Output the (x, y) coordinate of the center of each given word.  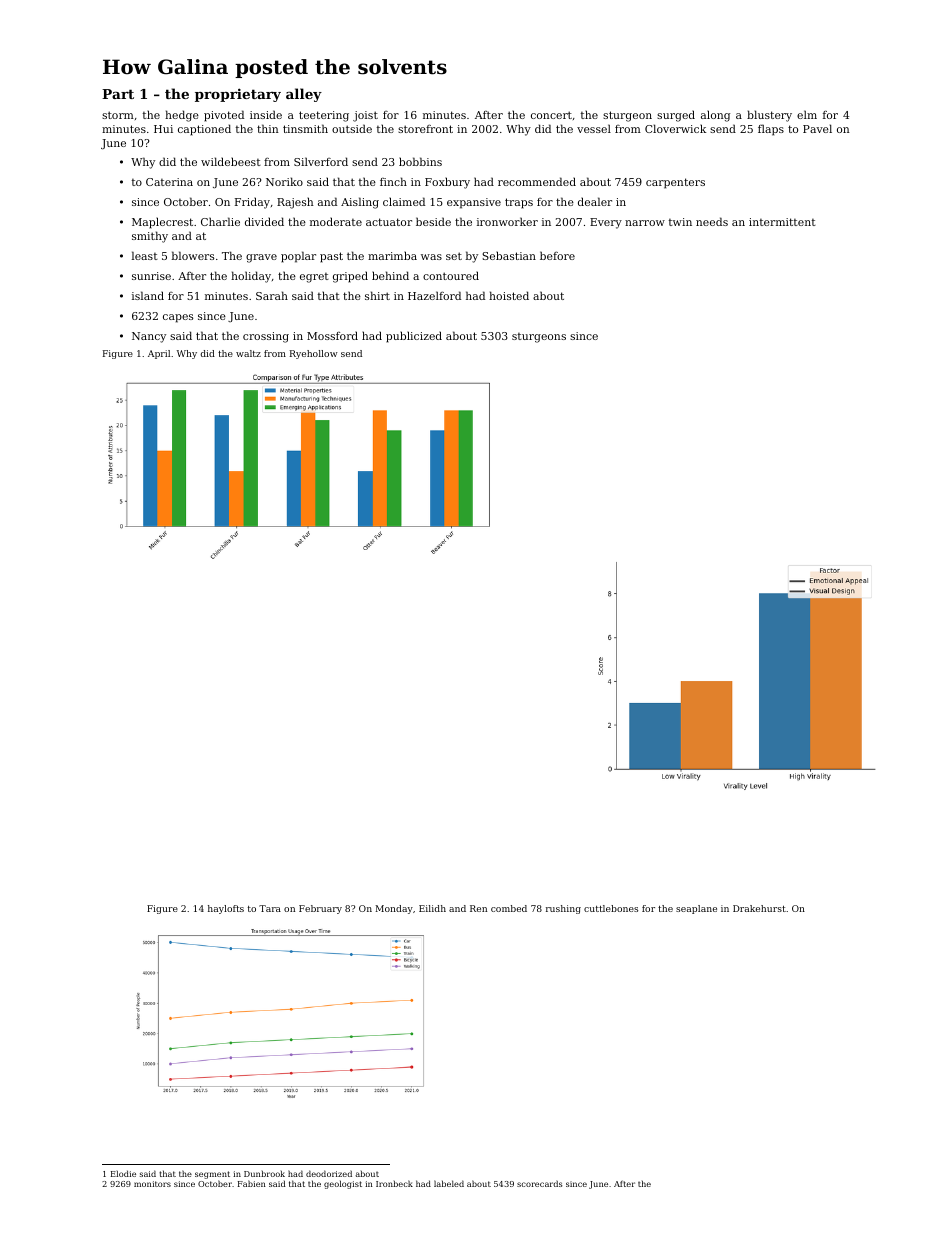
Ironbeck (394, 1183)
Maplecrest (162, 223)
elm (807, 114)
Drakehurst (759, 908)
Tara (270, 908)
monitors (152, 1184)
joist (365, 116)
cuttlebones (611, 908)
